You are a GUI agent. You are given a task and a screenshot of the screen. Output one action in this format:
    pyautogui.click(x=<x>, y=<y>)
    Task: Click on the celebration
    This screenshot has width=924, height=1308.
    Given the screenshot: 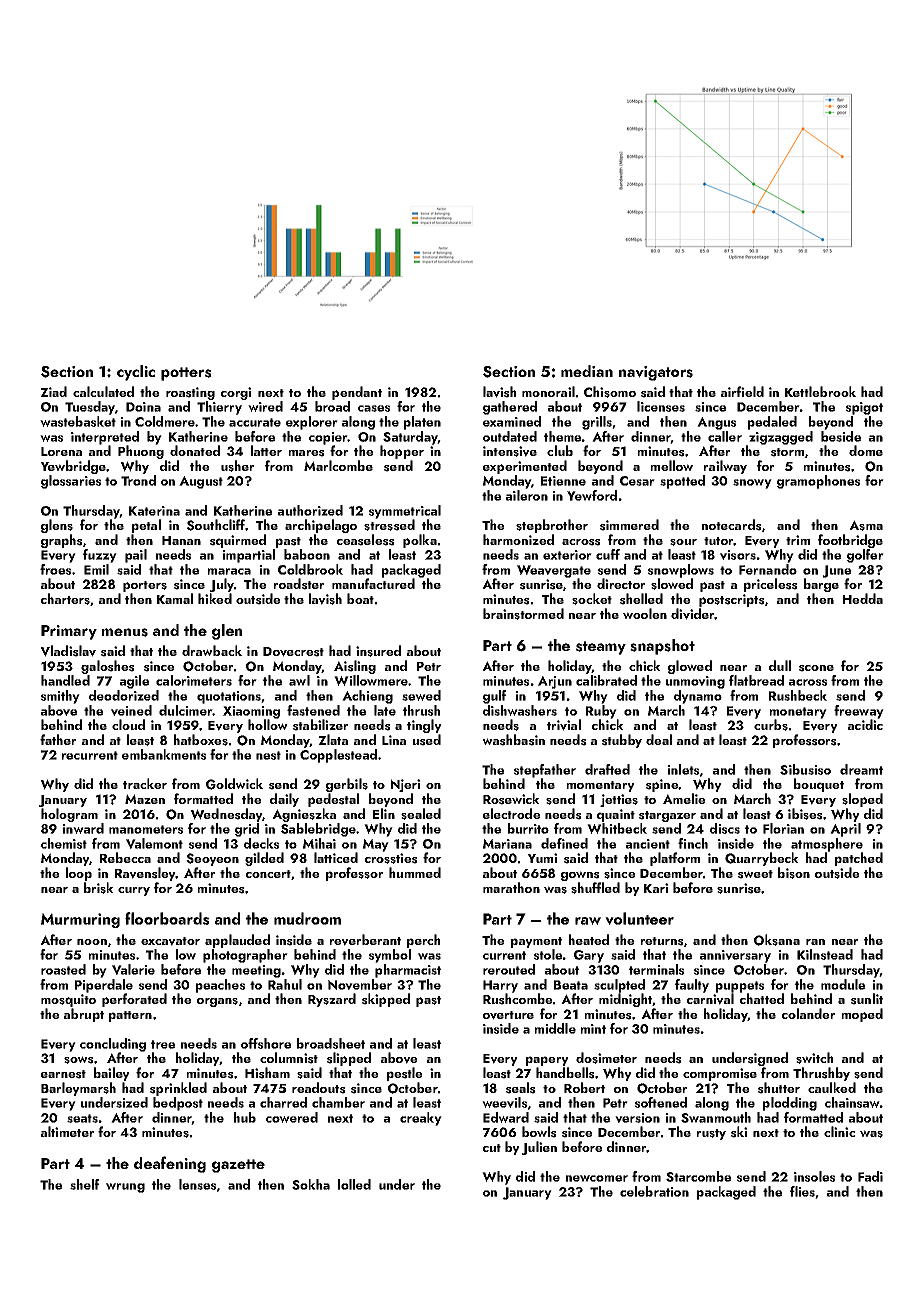 What is the action you would take?
    pyautogui.click(x=654, y=1191)
